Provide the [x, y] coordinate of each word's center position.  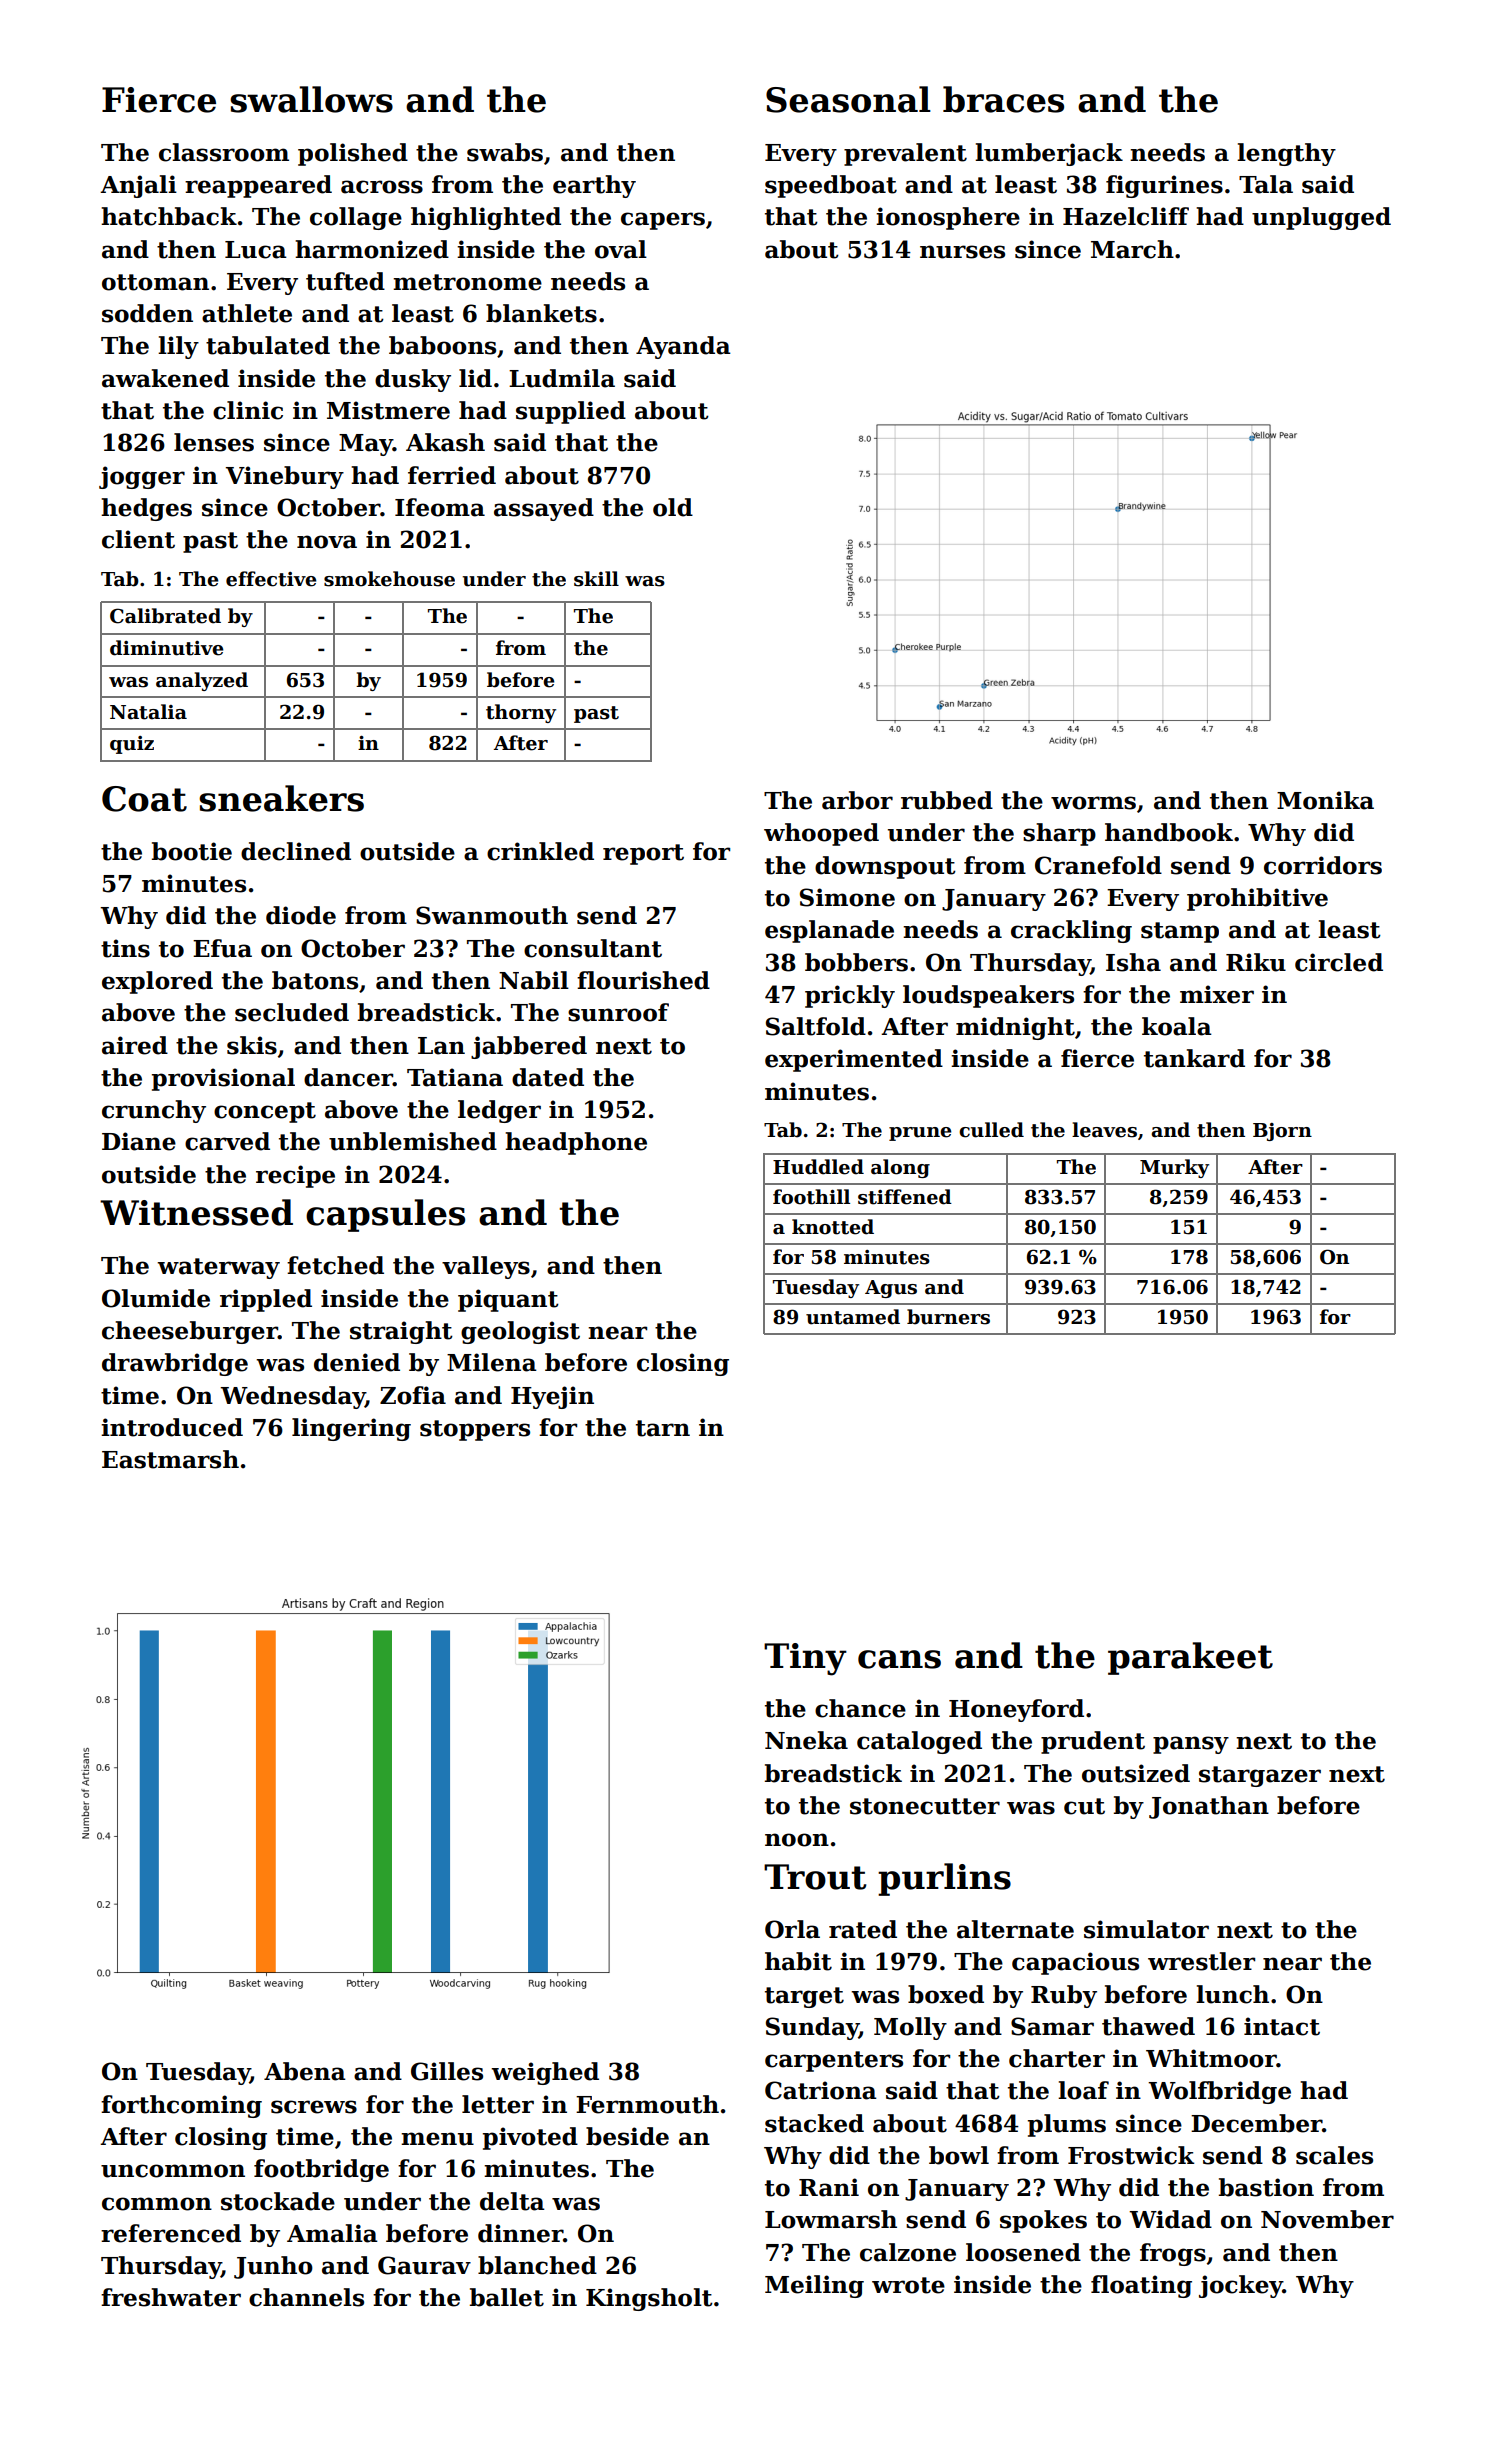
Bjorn [1282, 1132]
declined [296, 851]
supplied [571, 412]
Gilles [447, 2071]
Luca [256, 250]
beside [627, 2136]
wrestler [1201, 1961]
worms [1093, 803]
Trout [815, 1877]
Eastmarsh [170, 1459]
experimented [854, 1060]
